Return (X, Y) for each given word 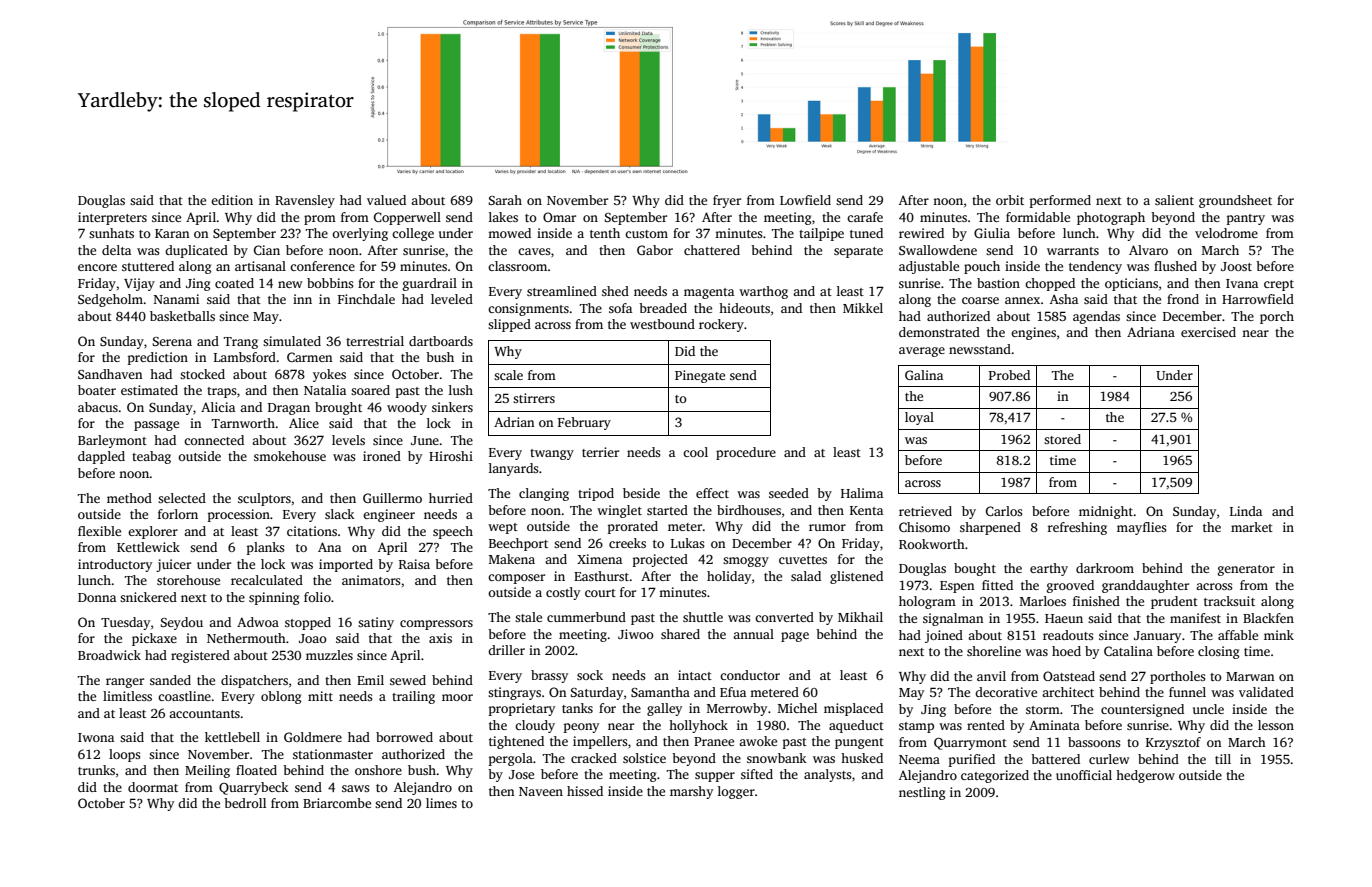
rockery (721, 325)
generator (1246, 570)
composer (516, 579)
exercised (1208, 332)
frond (1183, 299)
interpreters (112, 218)
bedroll (245, 803)
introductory (115, 565)
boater (97, 390)
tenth (605, 233)
